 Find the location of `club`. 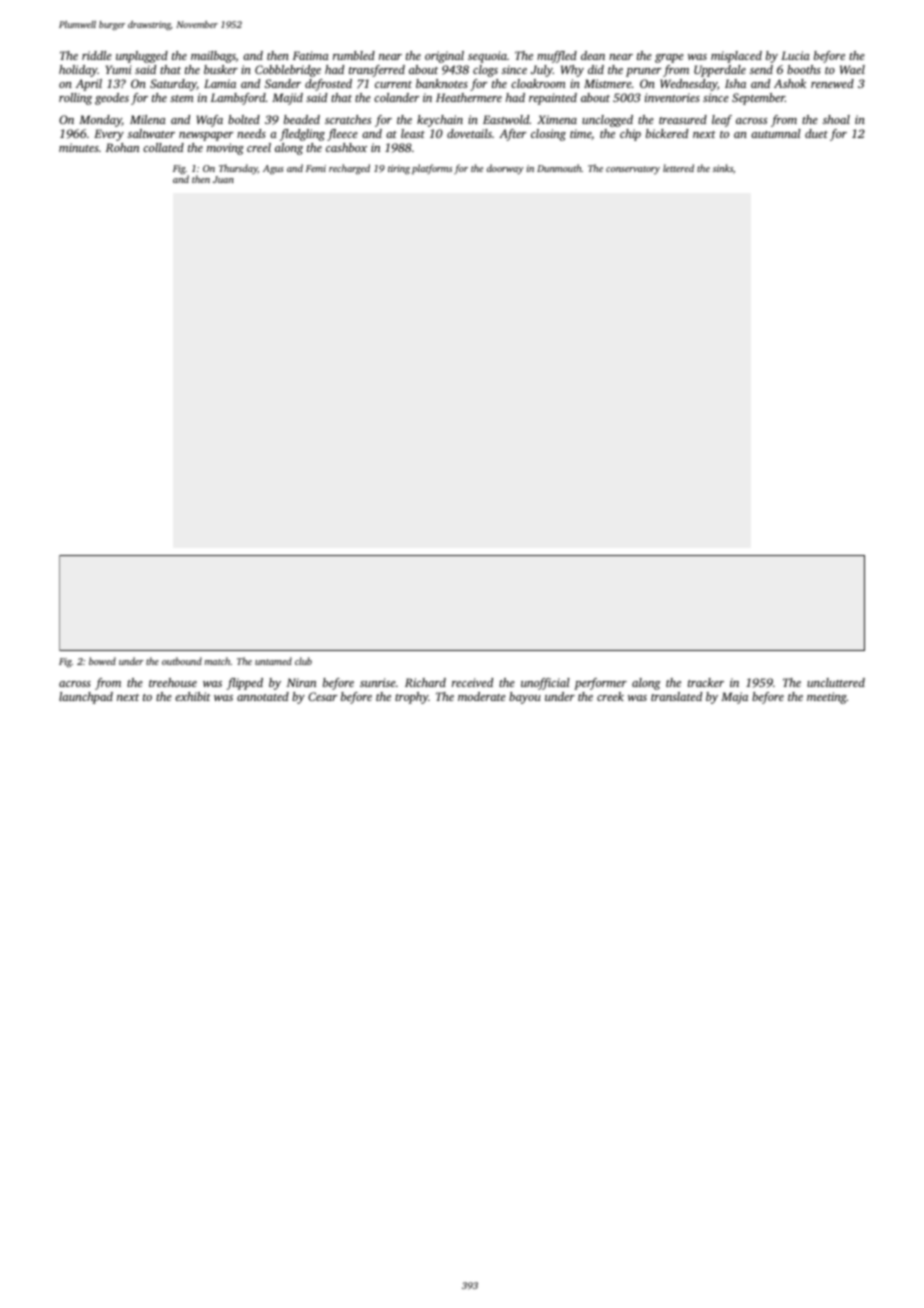

club is located at coordinates (303, 661).
